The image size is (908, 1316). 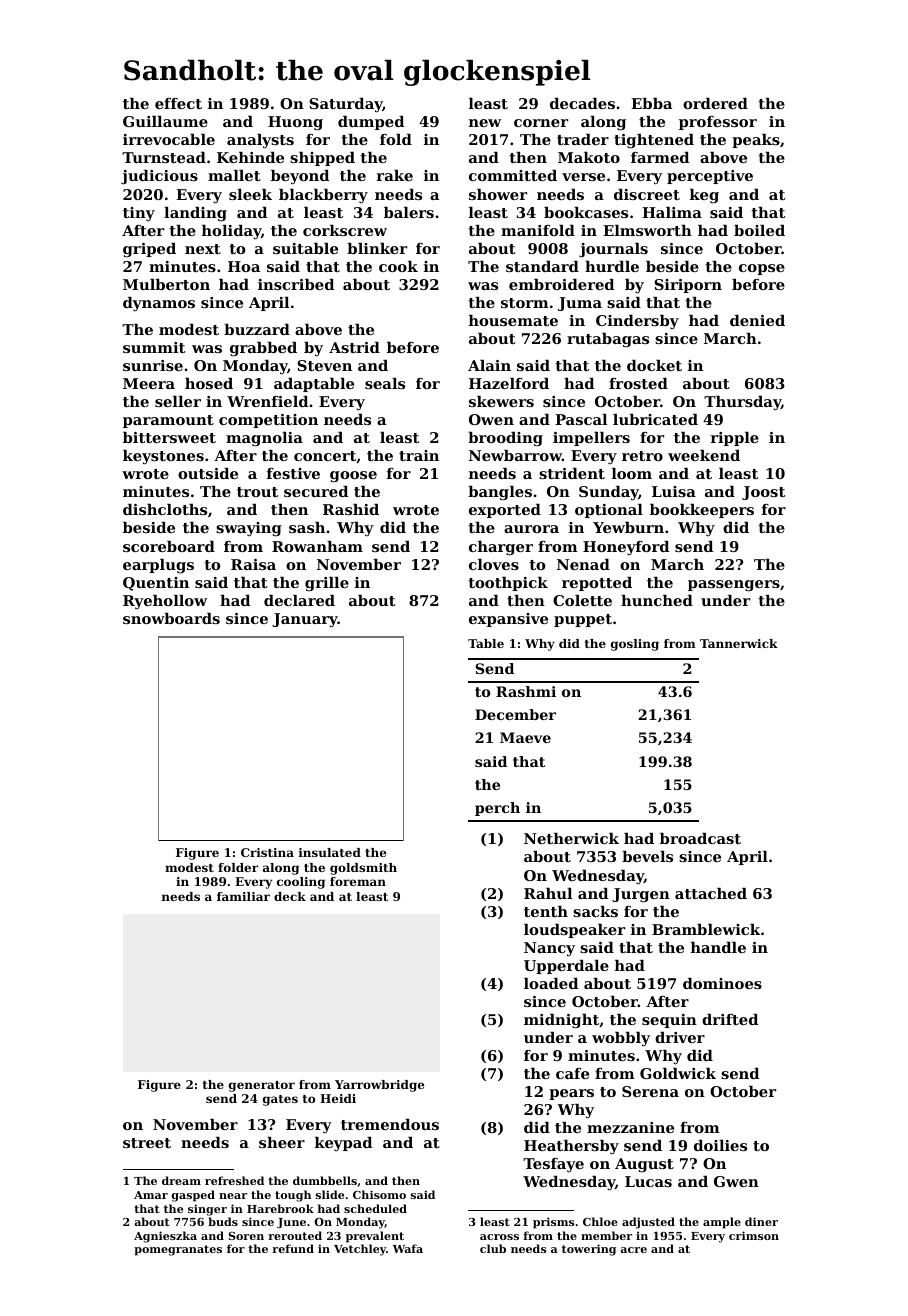 What do you see at coordinates (493, 1248) in the screenshot?
I see `club` at bounding box center [493, 1248].
